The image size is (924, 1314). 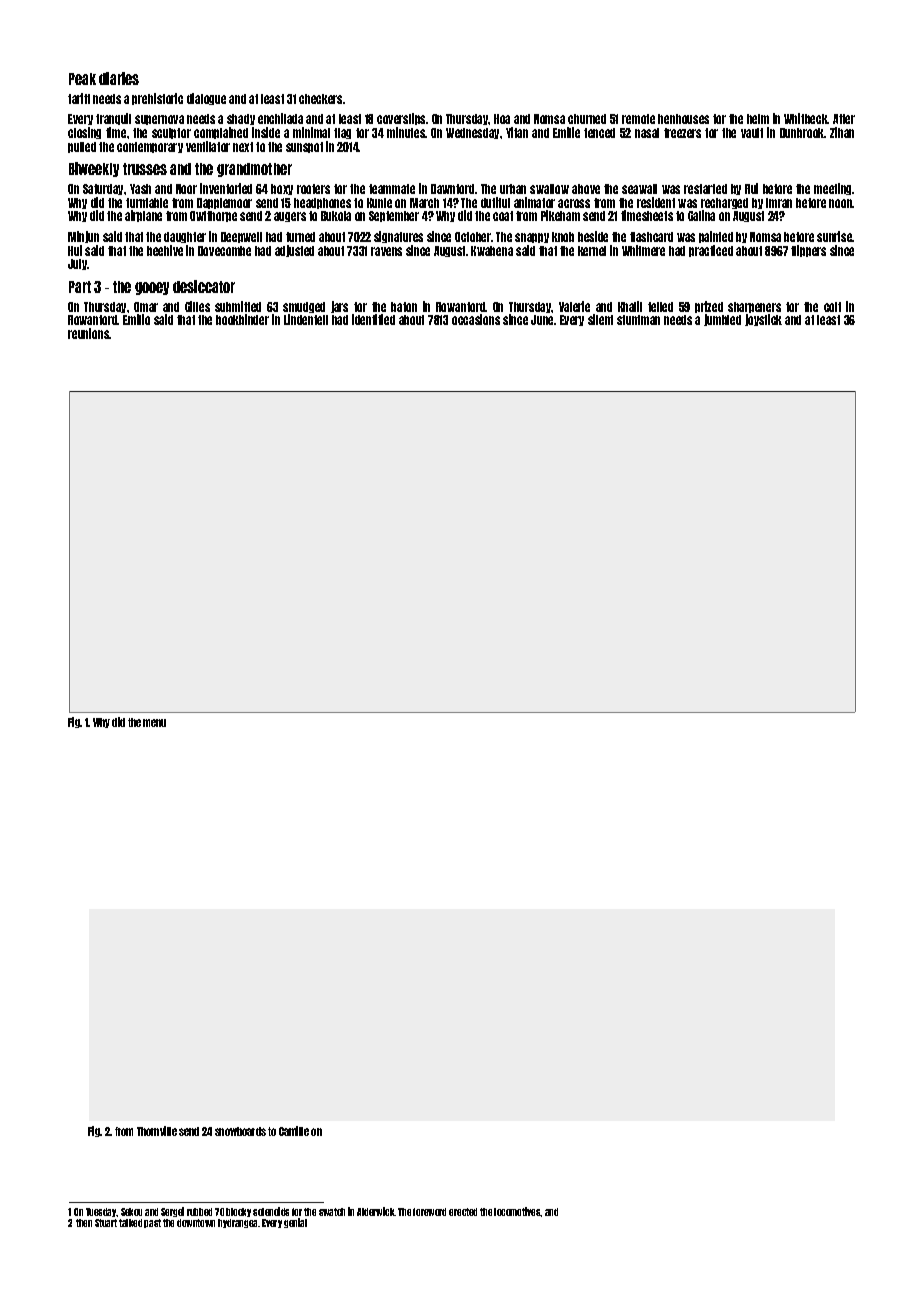 I want to click on Camille, so click(x=294, y=1131).
